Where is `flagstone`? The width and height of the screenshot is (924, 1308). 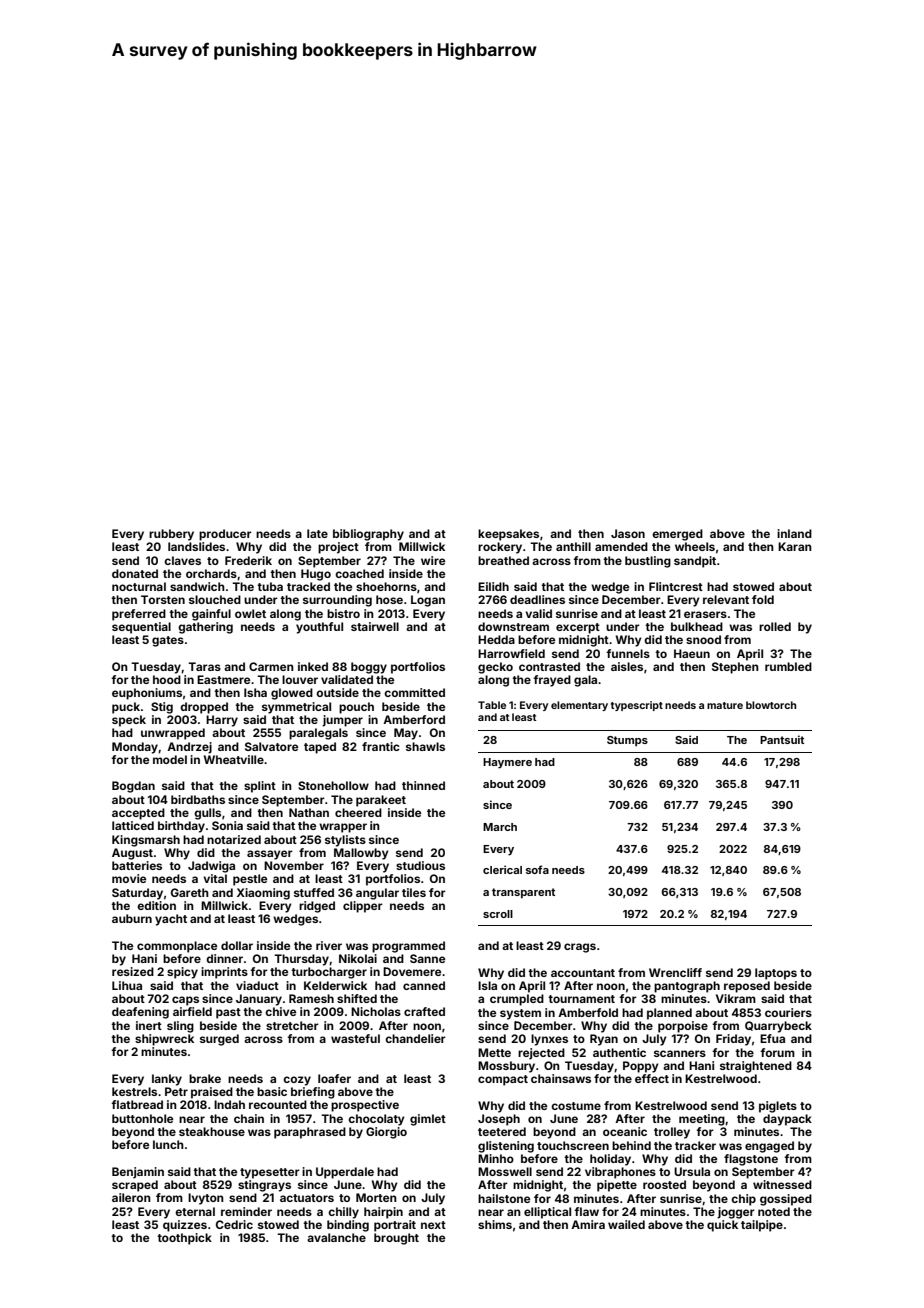
flagstone is located at coordinates (751, 1160).
